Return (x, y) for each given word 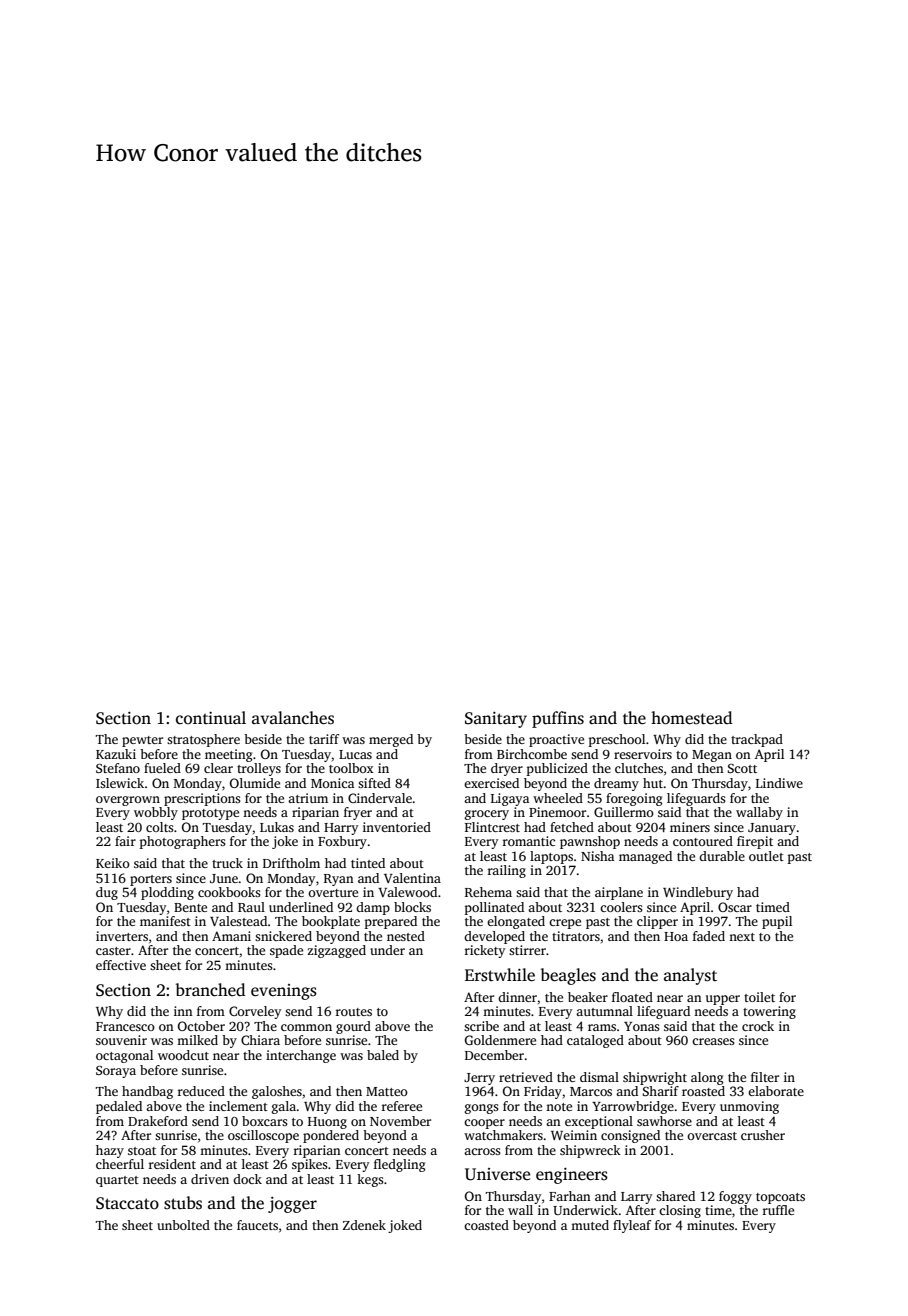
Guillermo (624, 812)
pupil (777, 922)
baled (383, 1055)
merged (391, 740)
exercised (491, 783)
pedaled (119, 1107)
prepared (391, 922)
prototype (210, 814)
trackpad (757, 740)
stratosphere (203, 740)
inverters (122, 936)
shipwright (655, 1078)
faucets (257, 1225)
